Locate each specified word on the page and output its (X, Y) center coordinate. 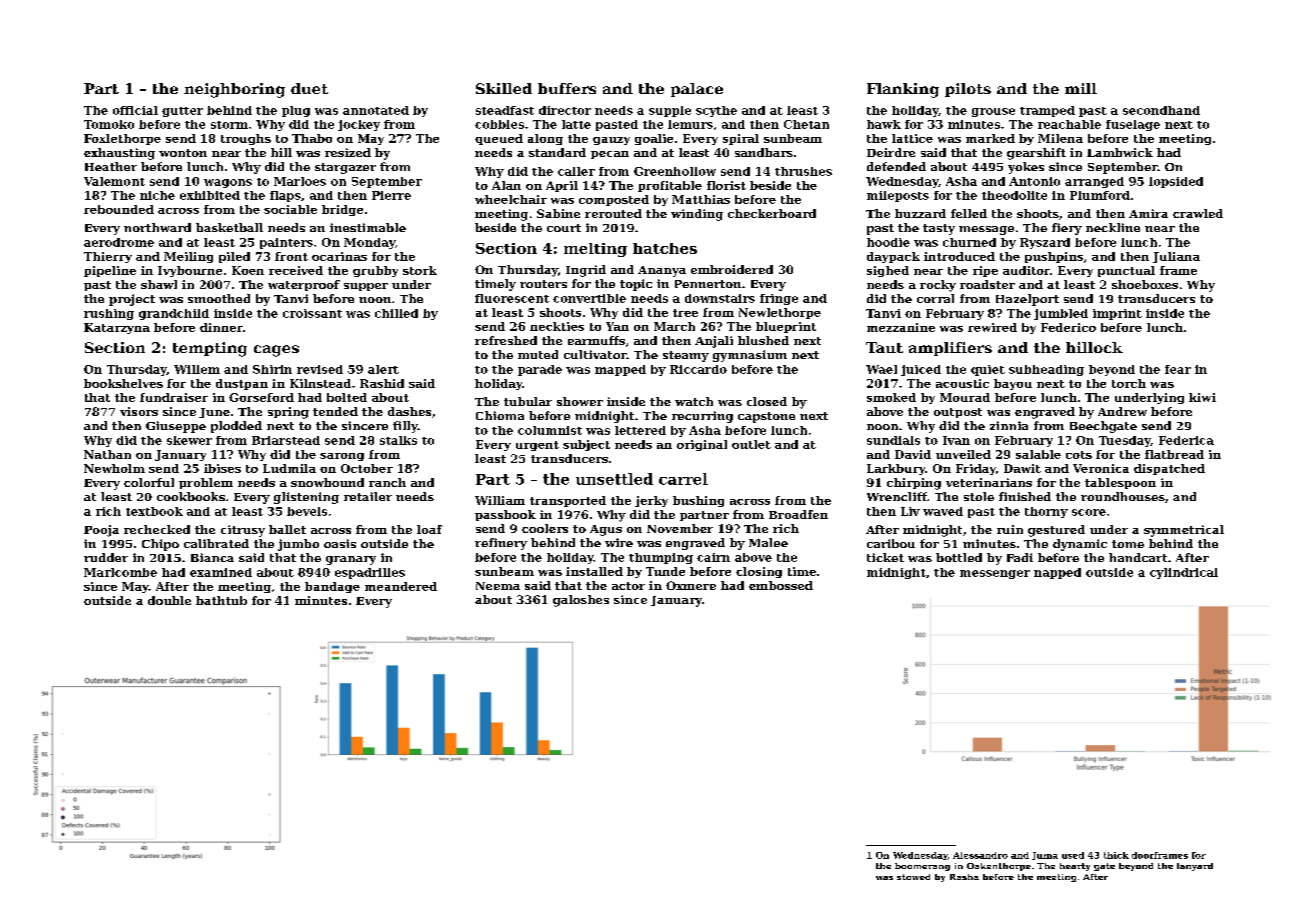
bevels (307, 511)
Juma (1045, 856)
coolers (545, 528)
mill (1081, 88)
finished (1025, 496)
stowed (913, 877)
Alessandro (980, 855)
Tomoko (109, 124)
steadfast (505, 110)
